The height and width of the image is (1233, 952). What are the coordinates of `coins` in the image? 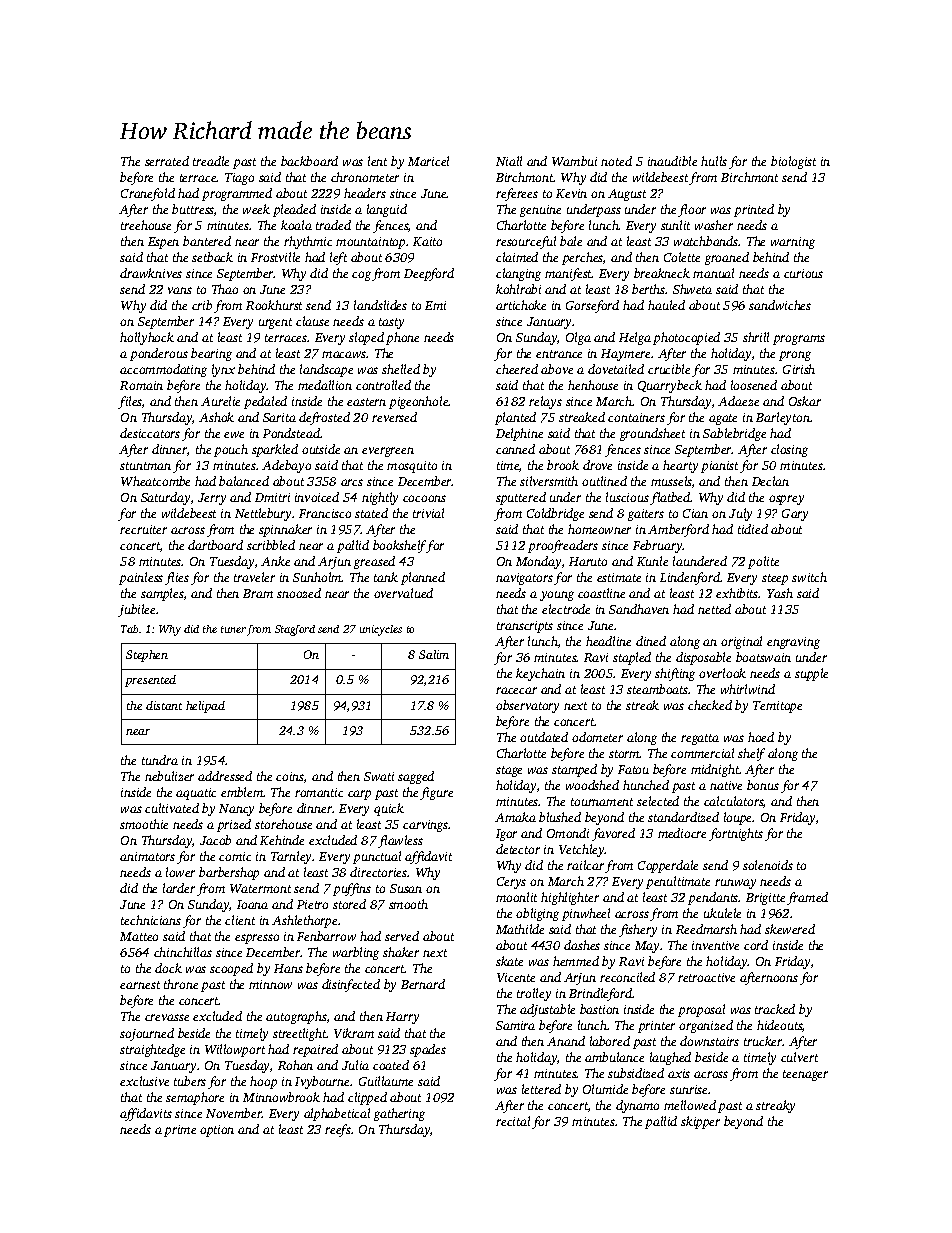 It's located at (290, 776).
